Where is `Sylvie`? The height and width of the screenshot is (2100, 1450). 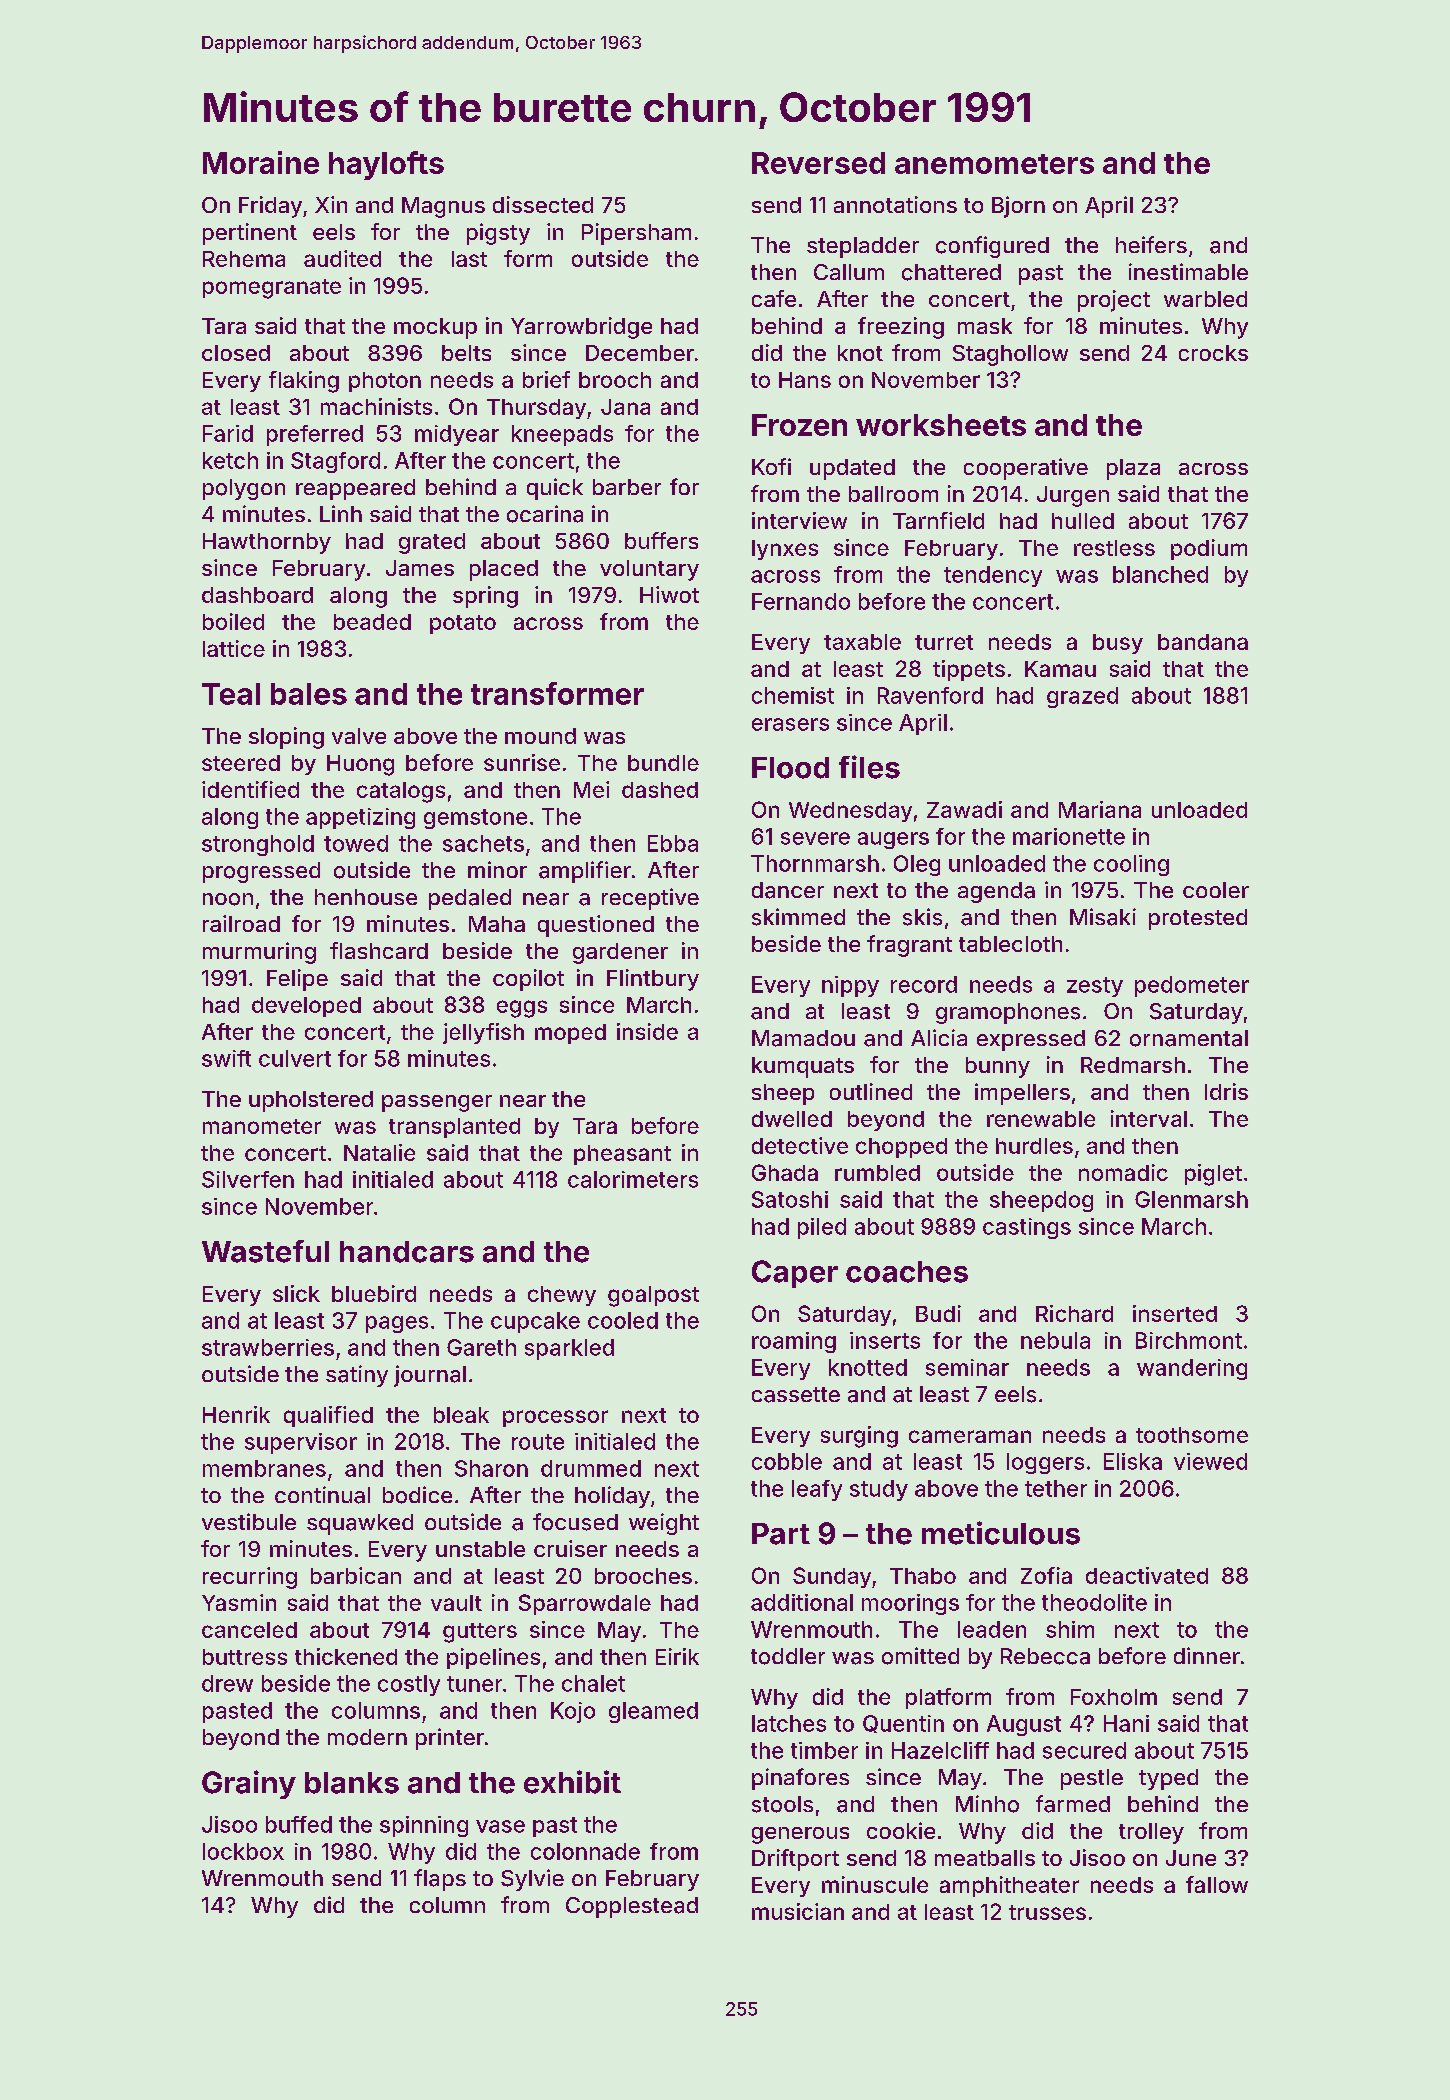
Sylvie is located at coordinates (532, 1880).
